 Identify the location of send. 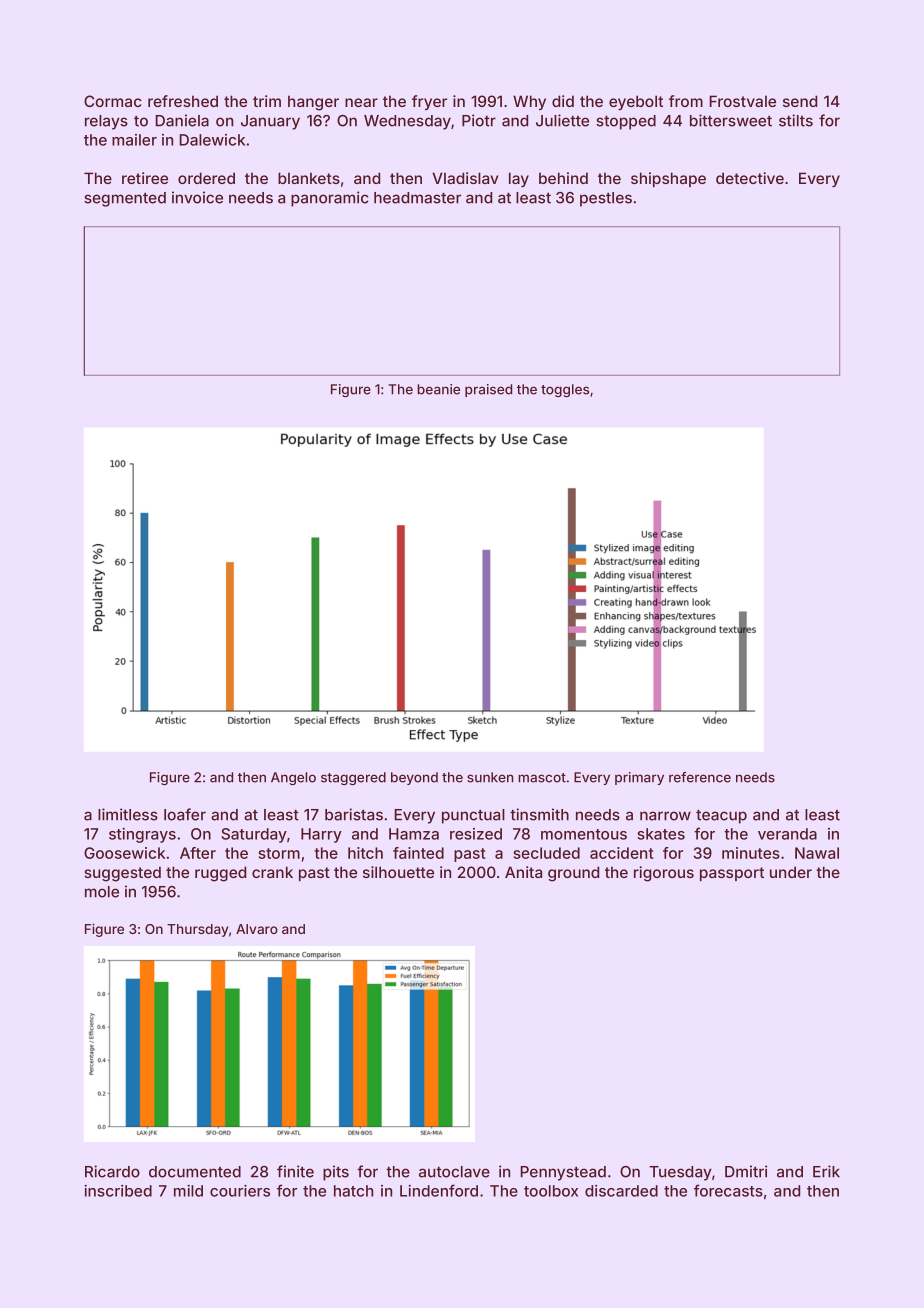
(800, 101).
